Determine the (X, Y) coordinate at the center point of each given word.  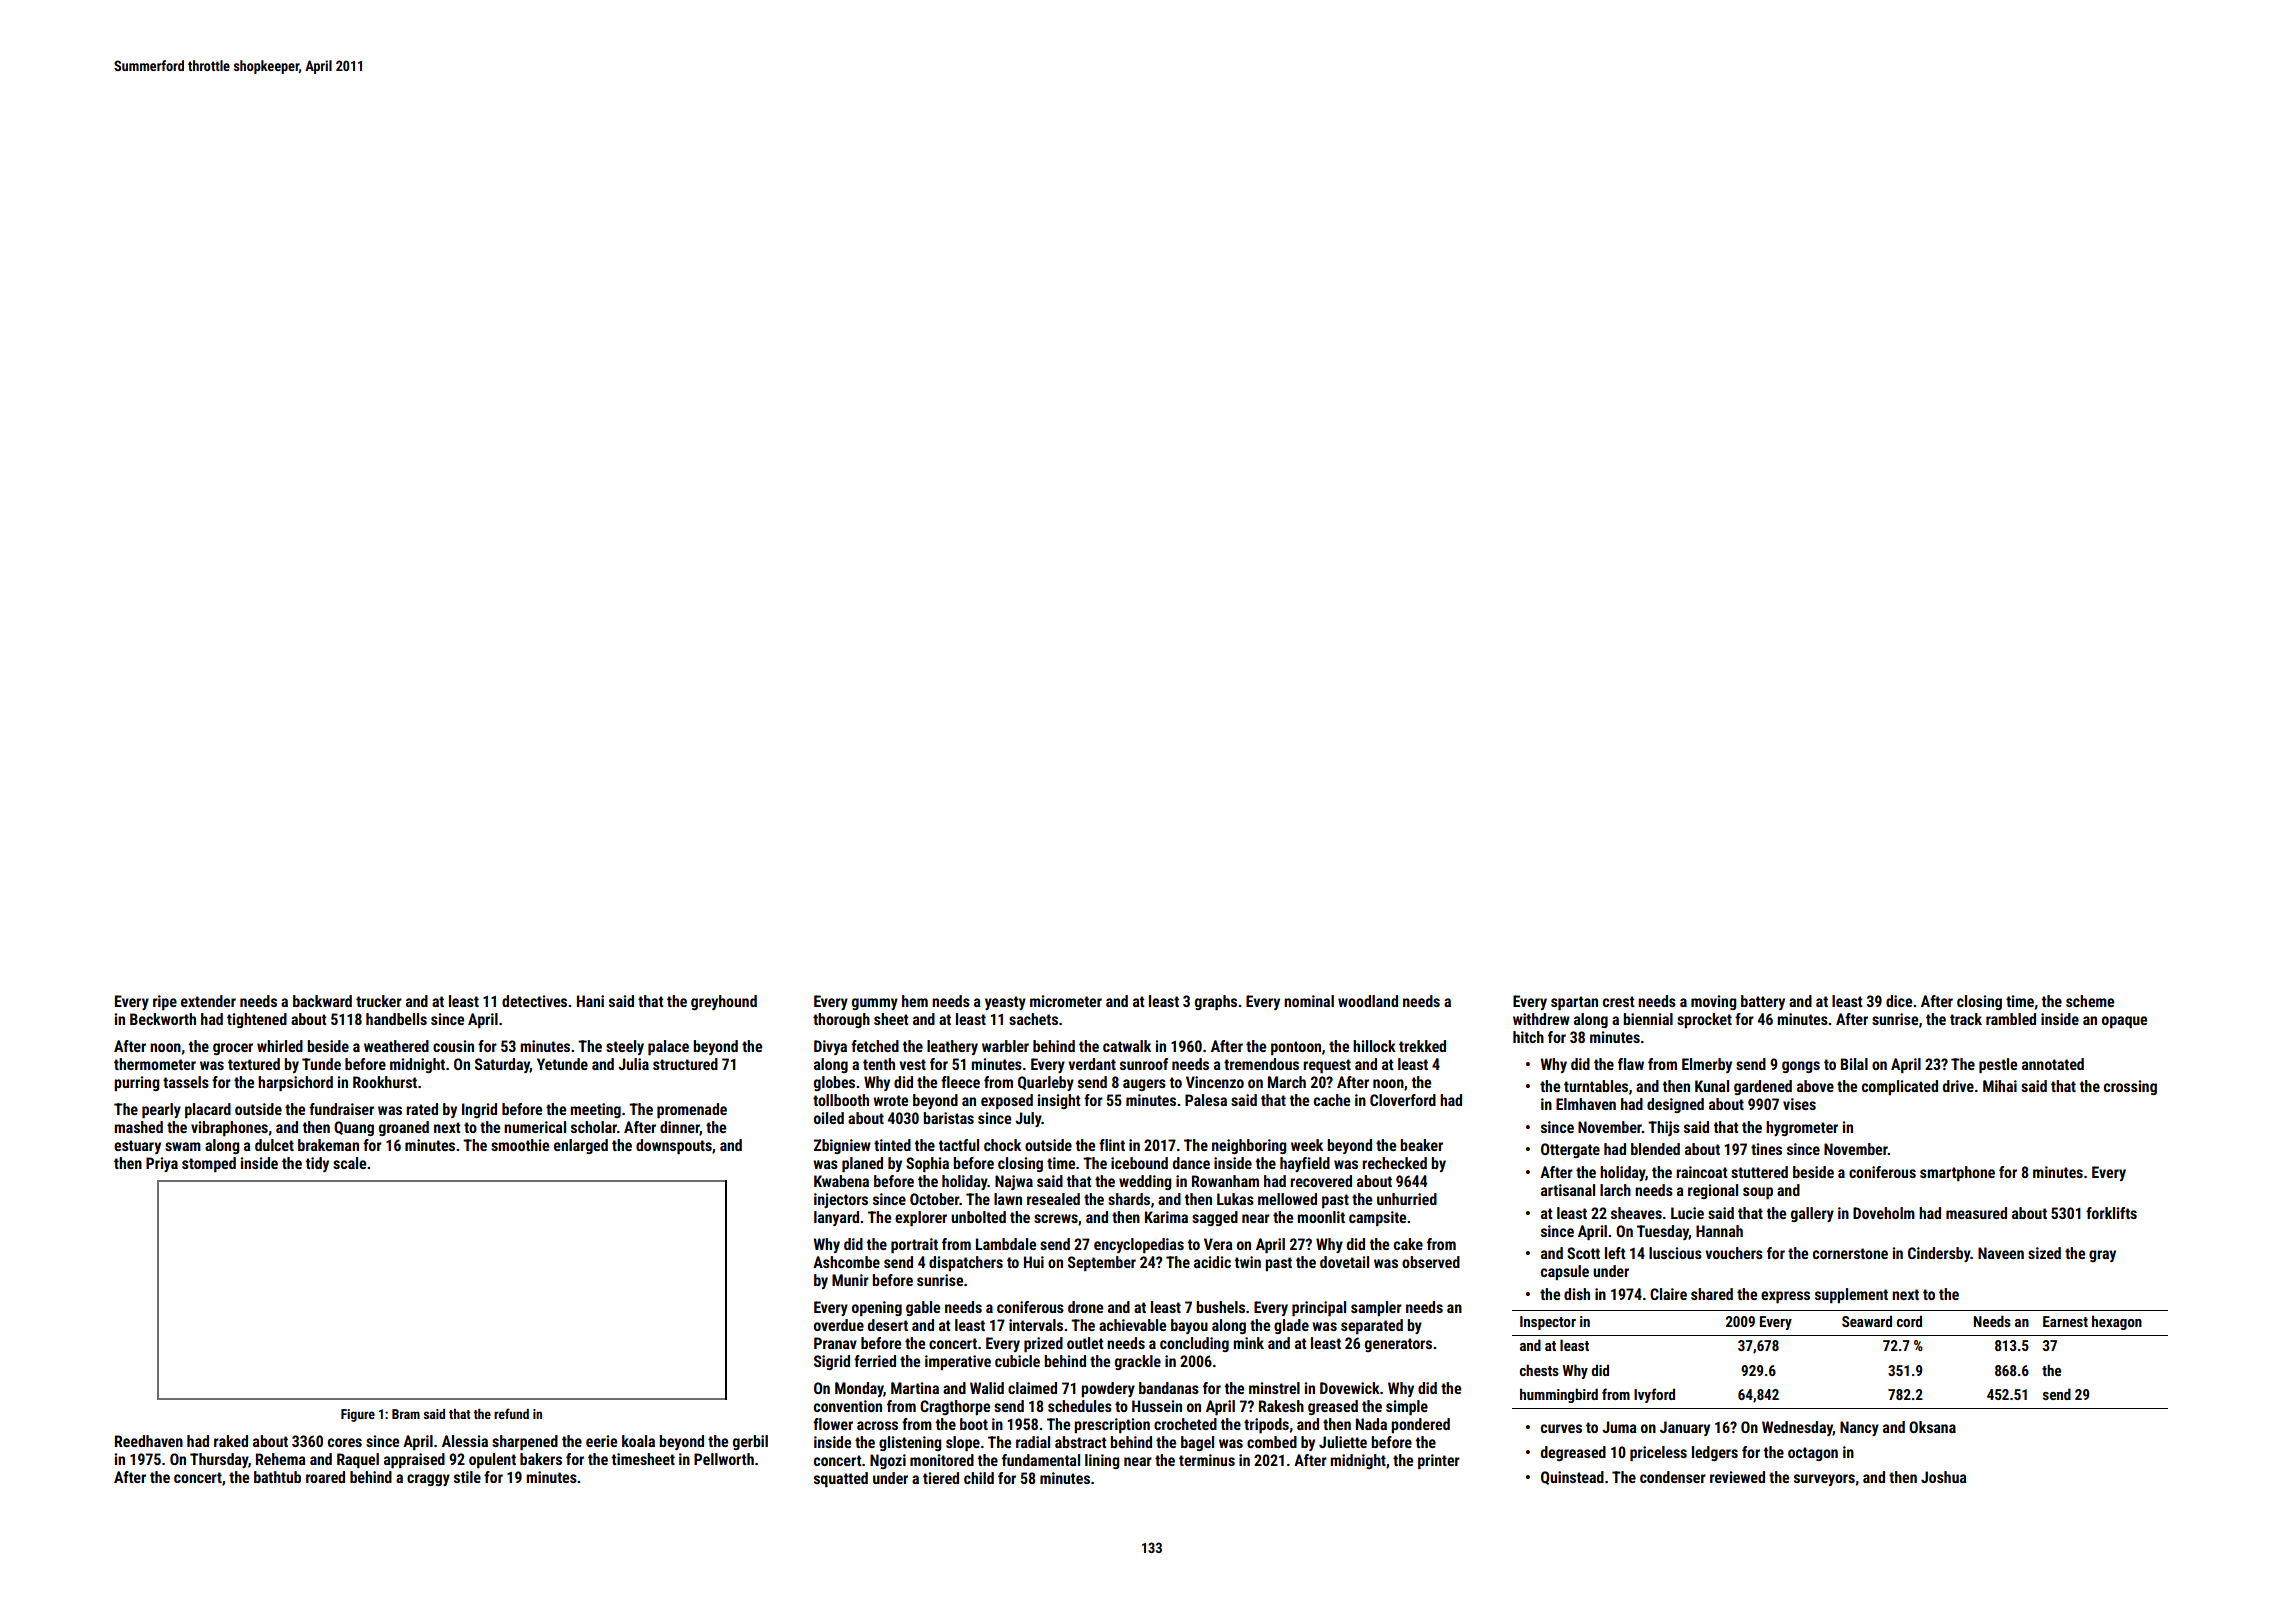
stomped (209, 1164)
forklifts (2111, 1213)
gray (2102, 1256)
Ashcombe (846, 1262)
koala (638, 1441)
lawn (1008, 1199)
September (1102, 1263)
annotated (2053, 1064)
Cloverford (1403, 1100)
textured (254, 1064)
